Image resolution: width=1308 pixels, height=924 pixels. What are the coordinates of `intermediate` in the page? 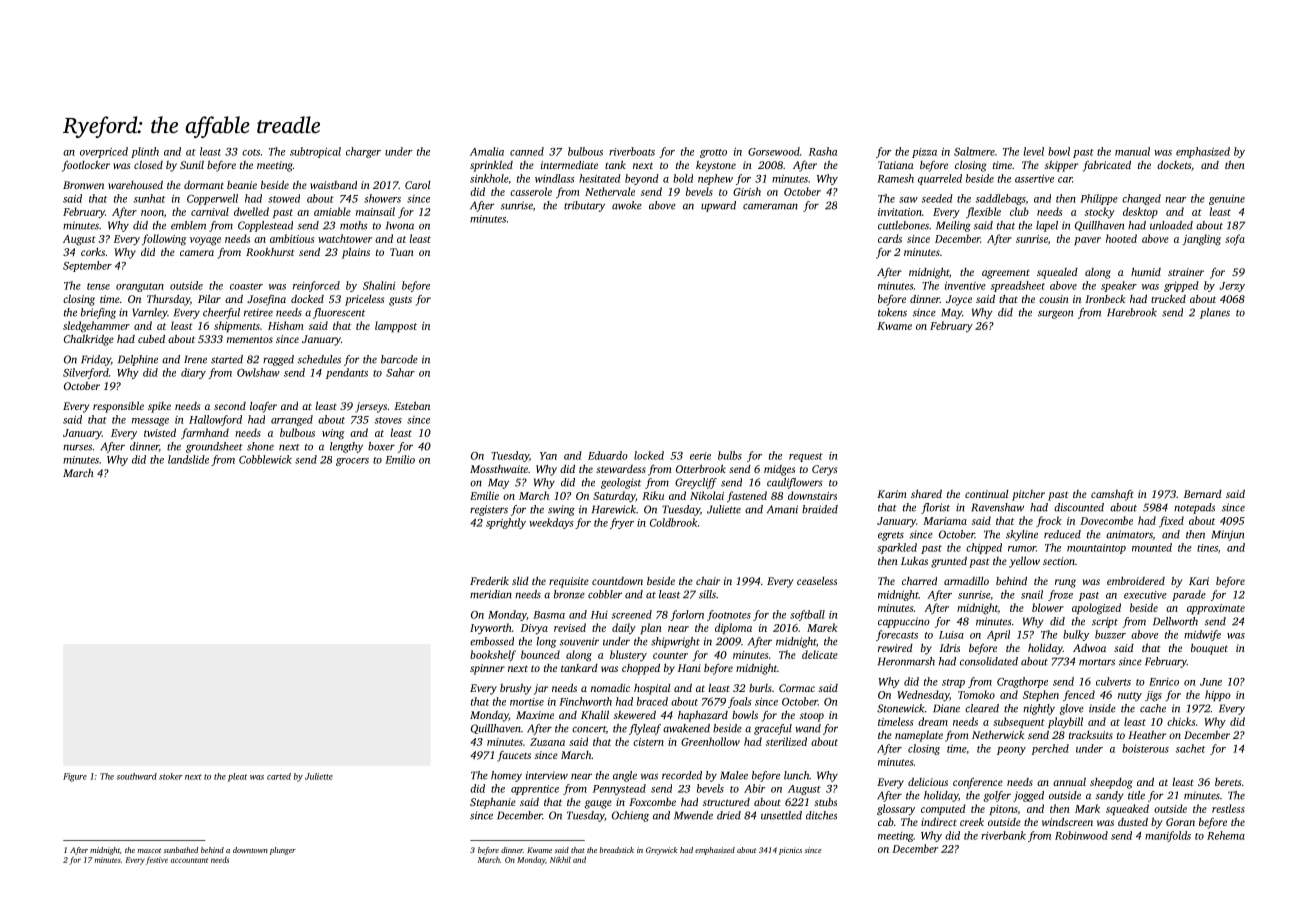 It's located at (569, 165).
